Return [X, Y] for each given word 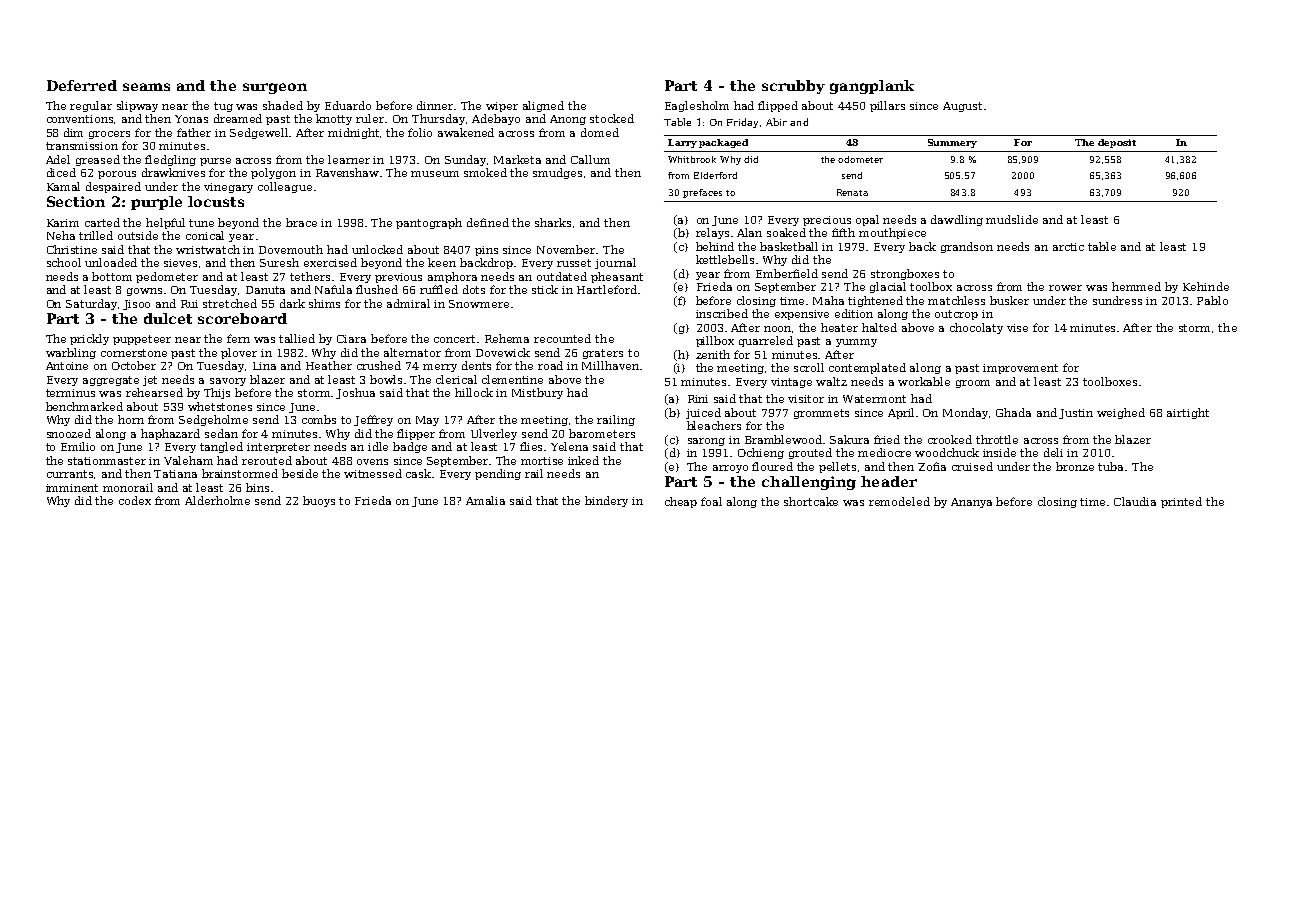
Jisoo [136, 305]
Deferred [82, 85]
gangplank [872, 87]
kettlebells [725, 259]
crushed [379, 365]
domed [600, 132]
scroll [809, 367]
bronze [1075, 466]
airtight [1188, 413]
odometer [860, 159]
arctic [1068, 247]
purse [215, 162]
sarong [706, 442]
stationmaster [107, 461]
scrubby [793, 87]
